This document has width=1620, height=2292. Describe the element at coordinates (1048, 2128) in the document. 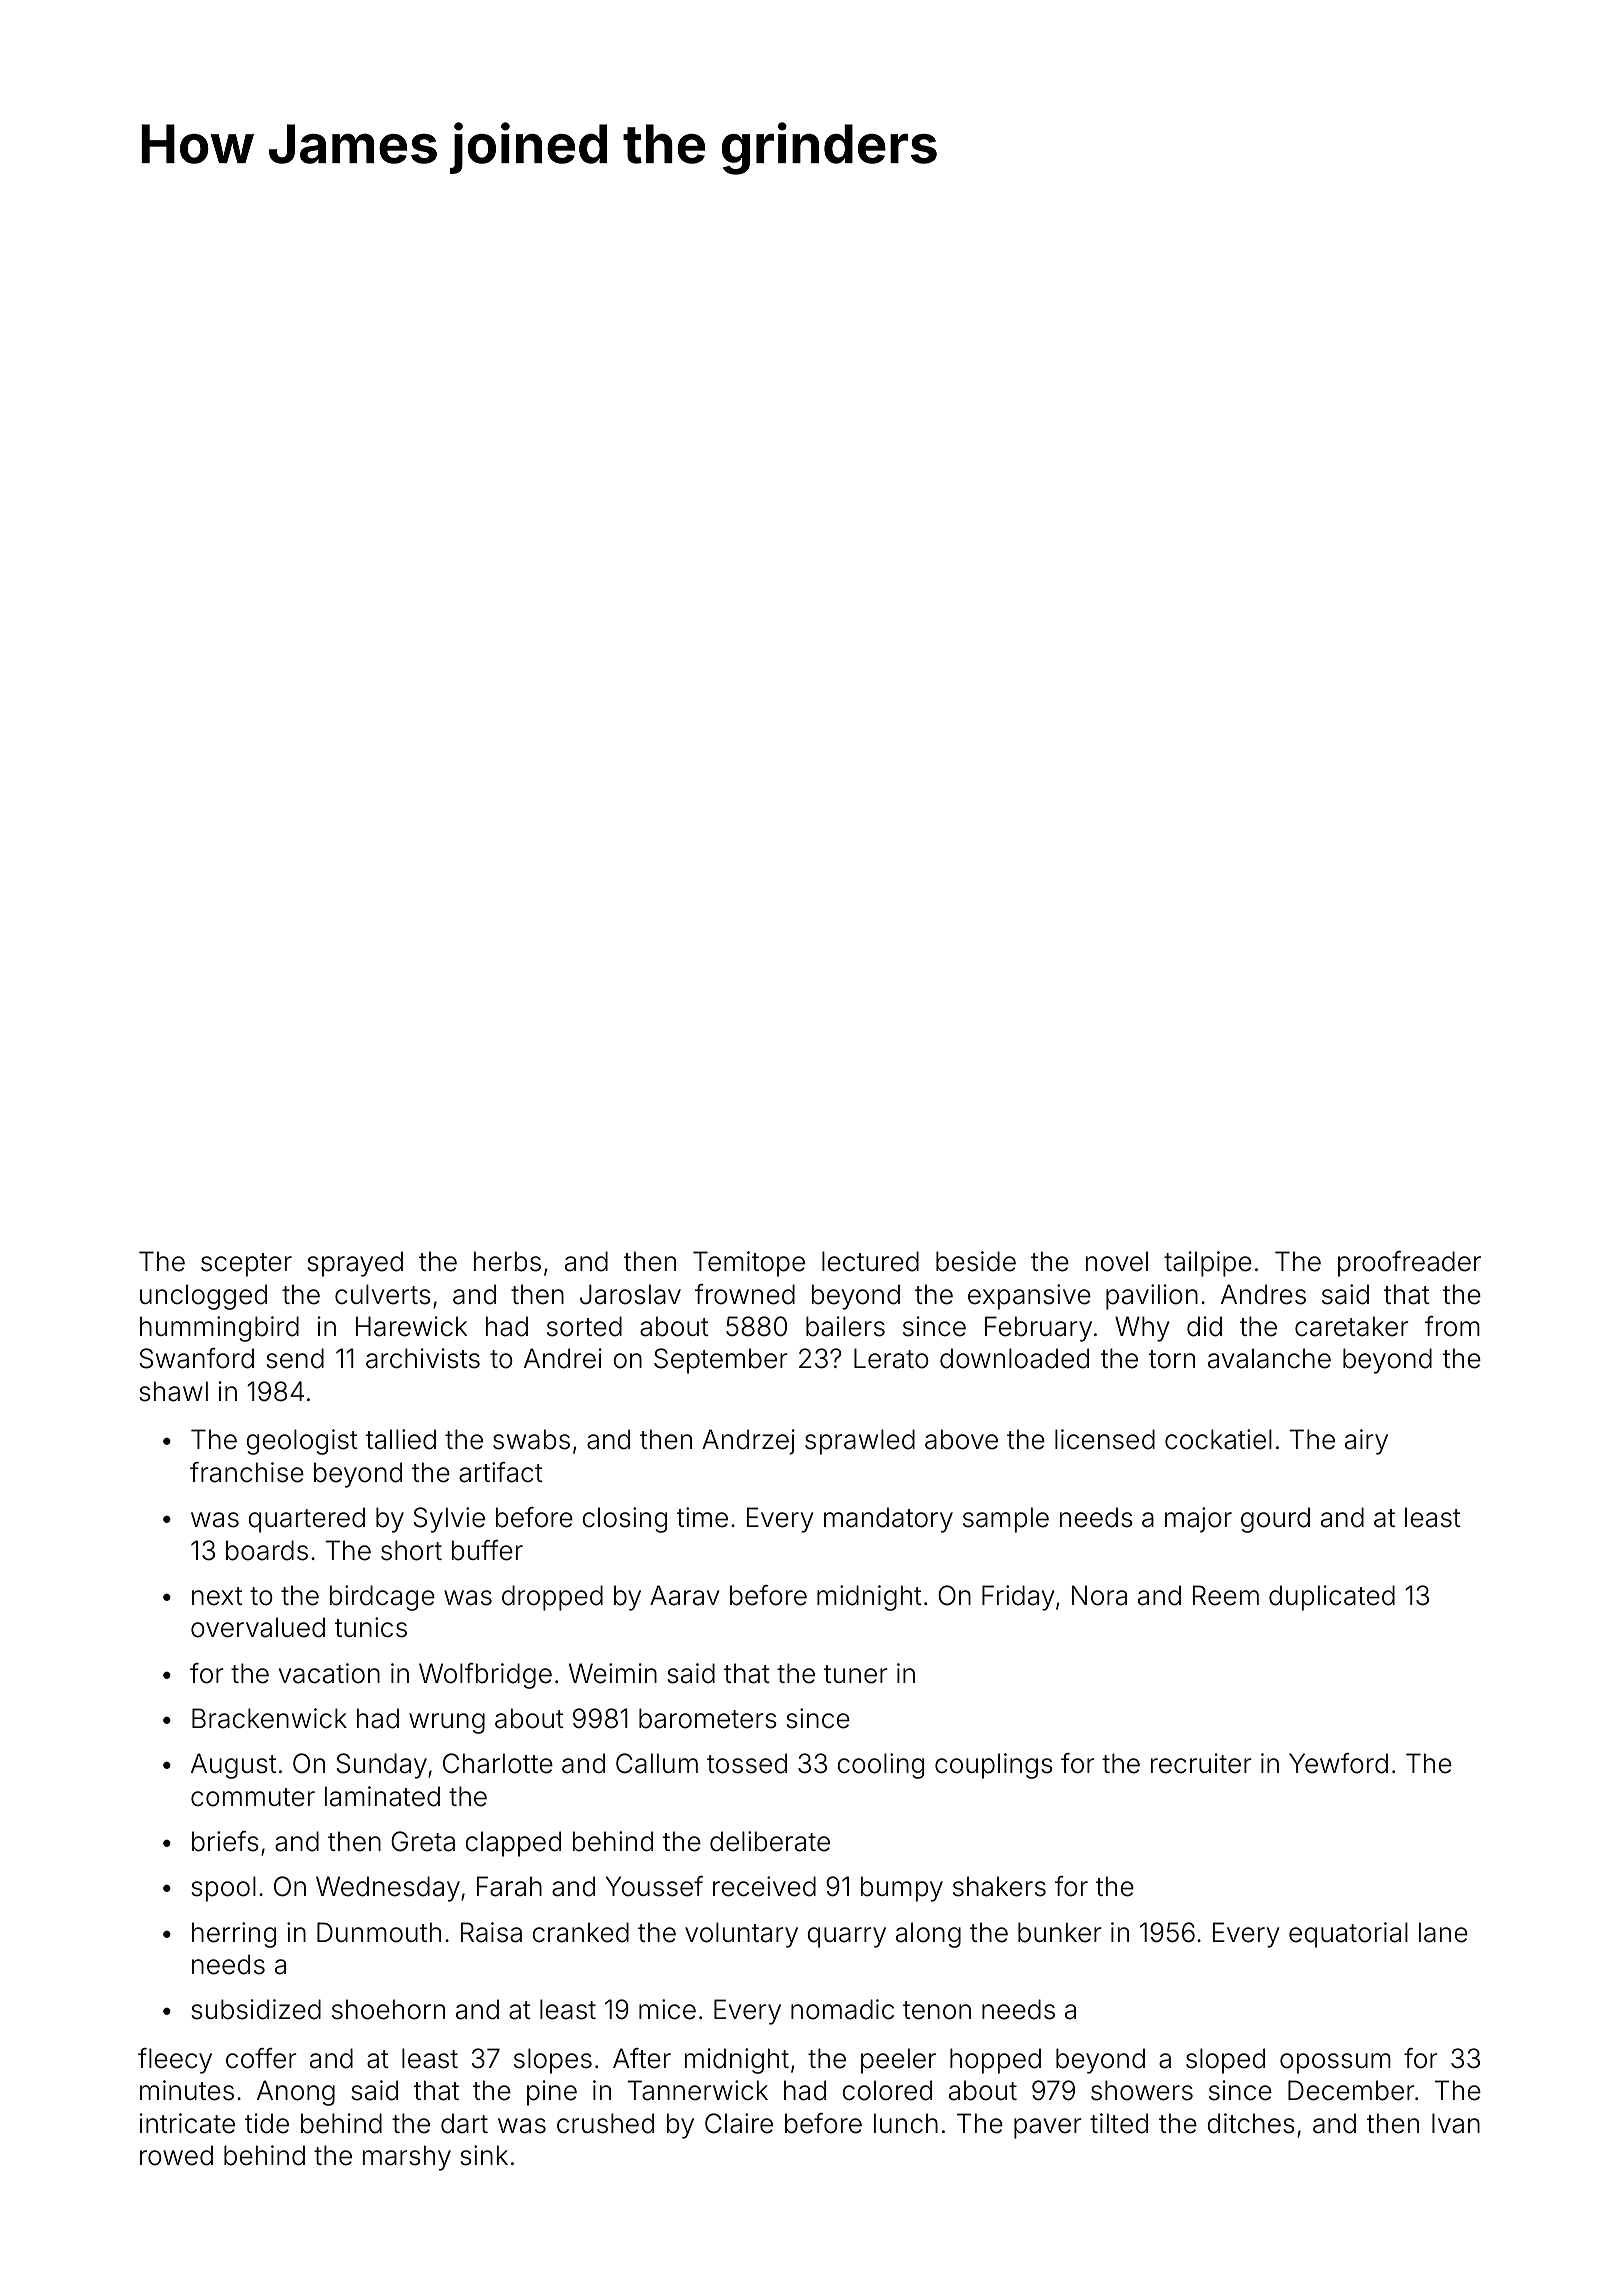

I see `paver` at that location.
